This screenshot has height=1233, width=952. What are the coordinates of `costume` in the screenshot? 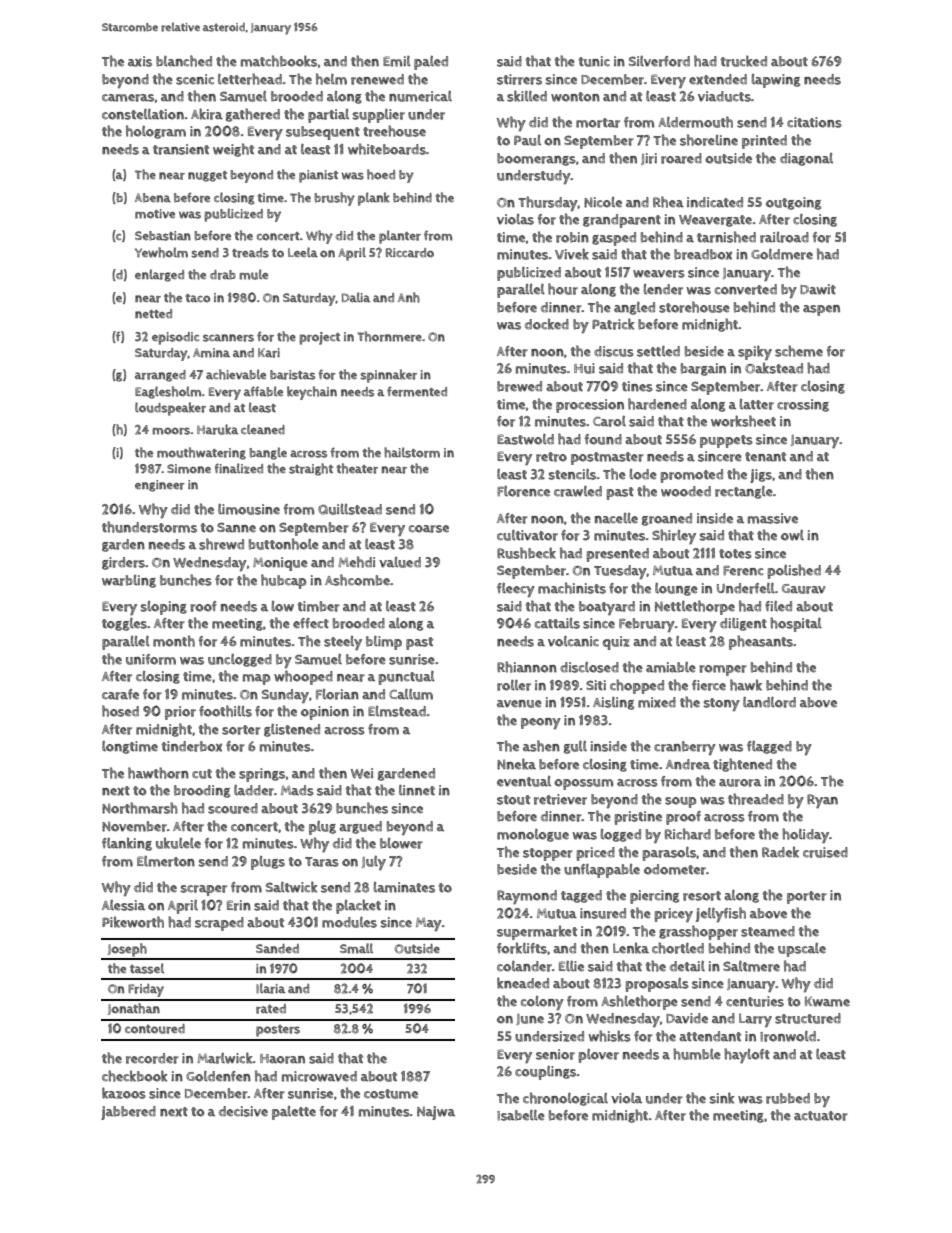 It's located at (391, 1094).
